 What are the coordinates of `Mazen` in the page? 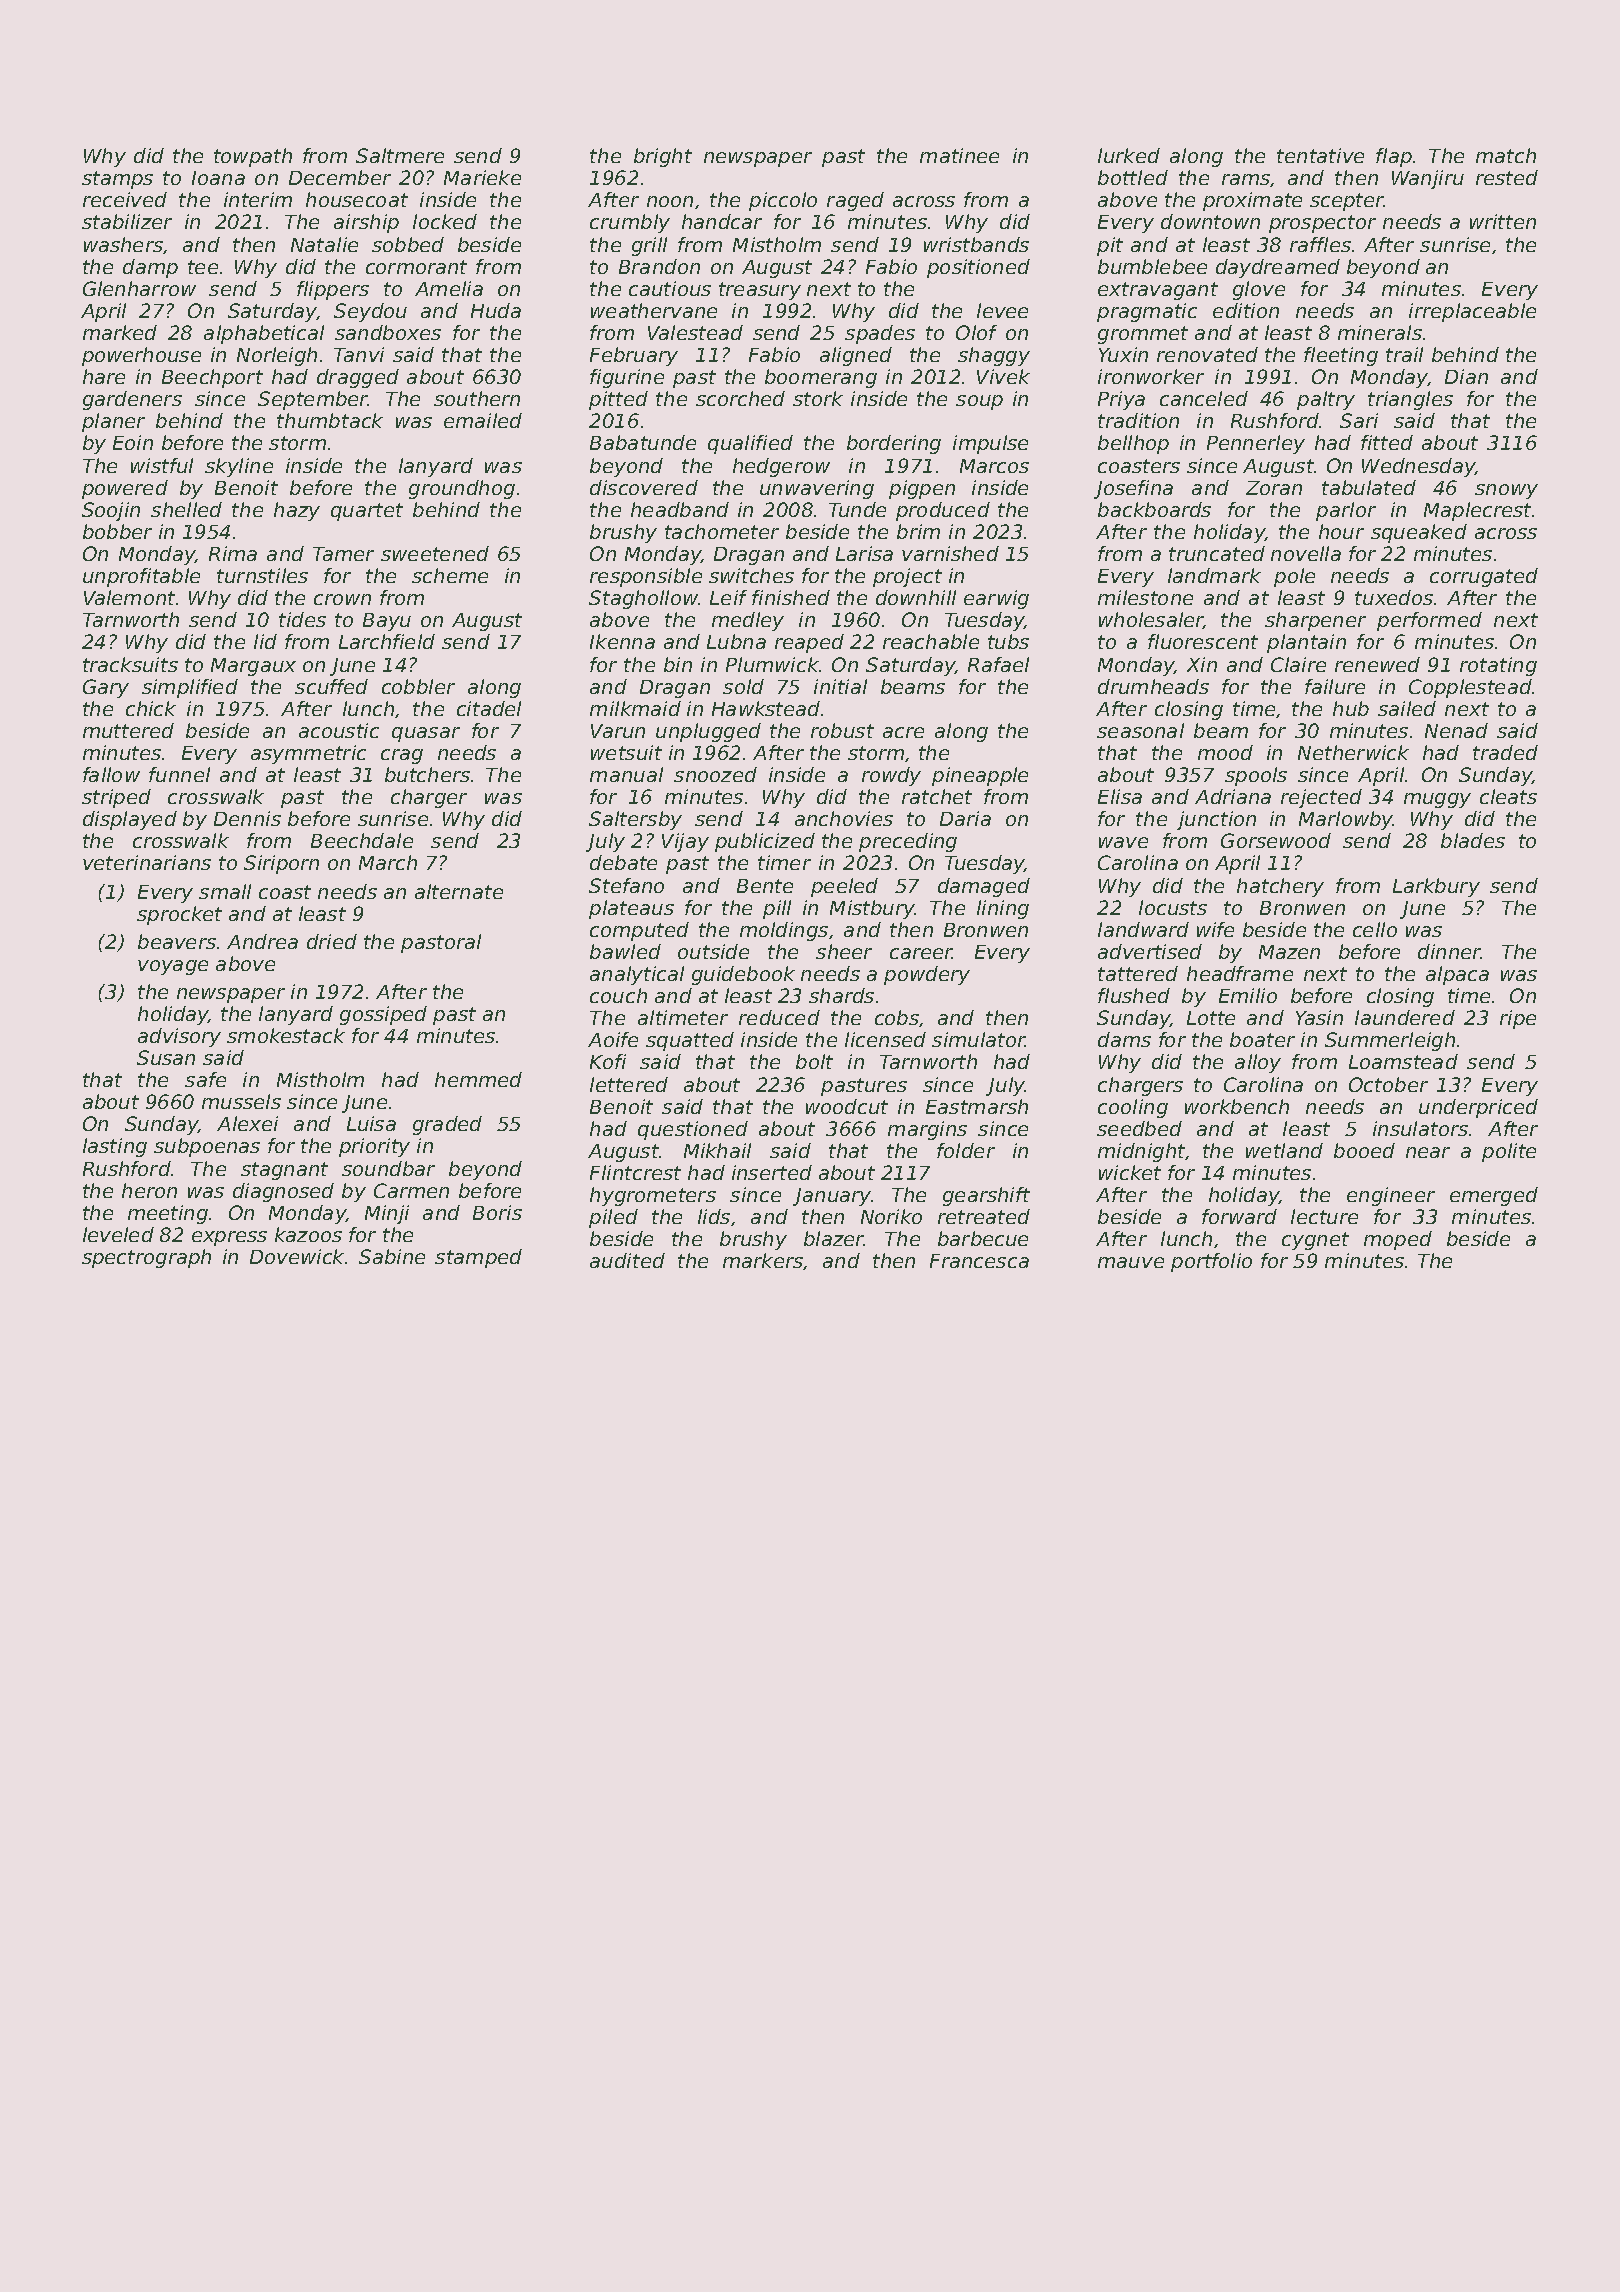 It's located at (1289, 952).
